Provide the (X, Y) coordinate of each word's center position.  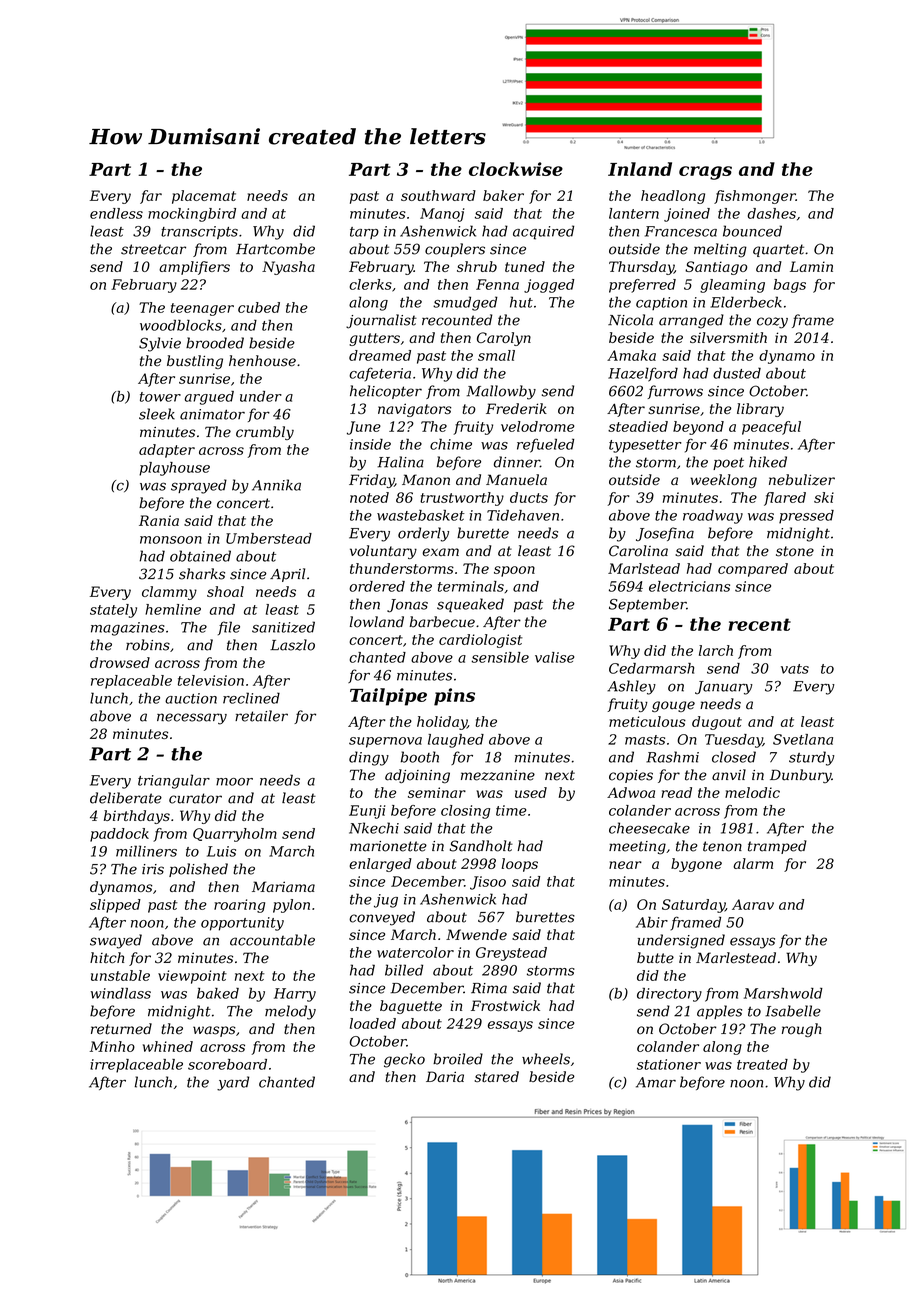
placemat (204, 197)
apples (719, 1012)
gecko (404, 1060)
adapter (167, 451)
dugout (717, 723)
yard (233, 1083)
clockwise (516, 169)
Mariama (283, 886)
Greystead (511, 954)
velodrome (537, 426)
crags (705, 173)
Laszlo (292, 645)
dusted (737, 373)
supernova (385, 742)
